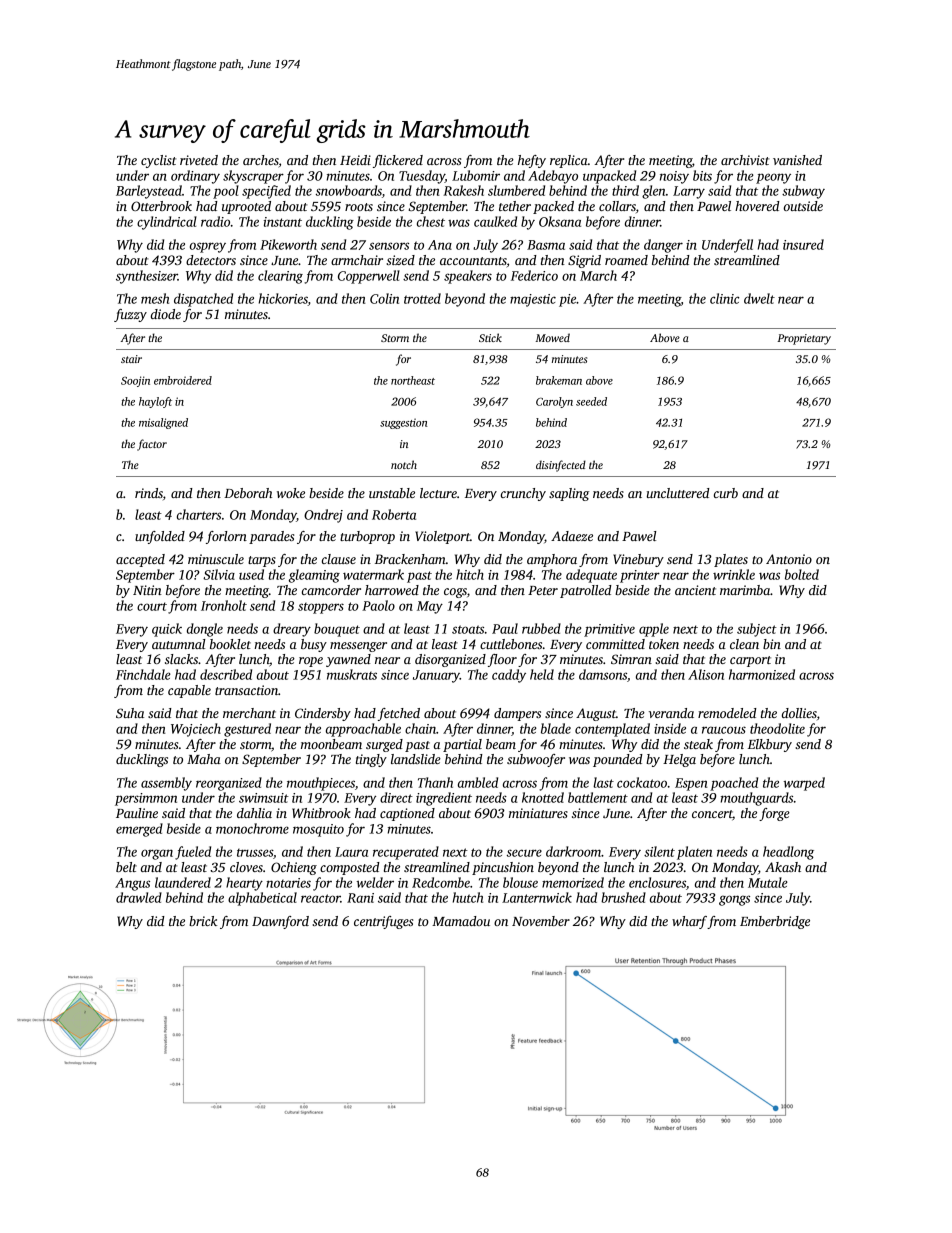 Image resolution: width=952 pixels, height=1233 pixels. I want to click on Antonio, so click(789, 559).
